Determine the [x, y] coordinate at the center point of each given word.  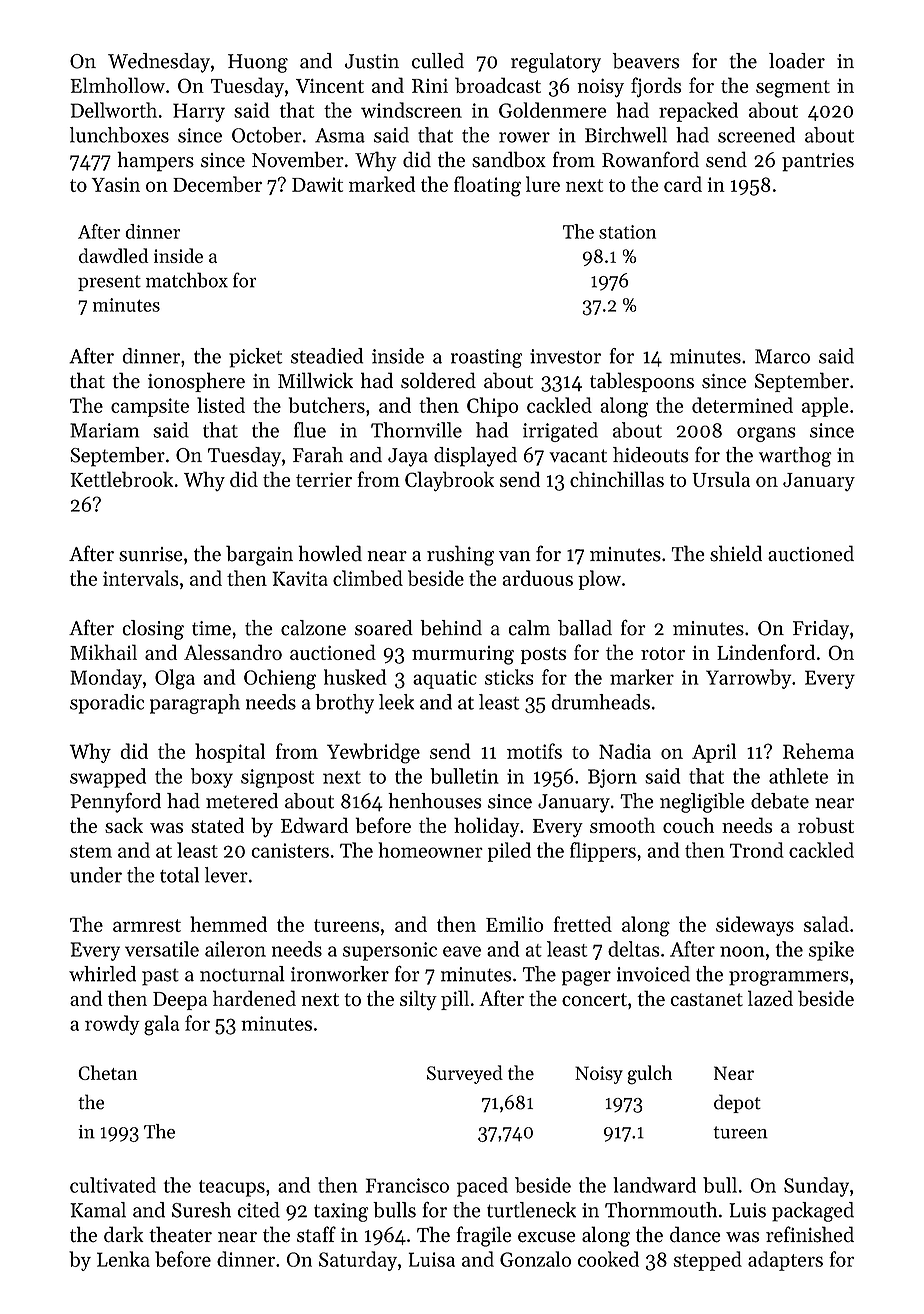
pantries [818, 162]
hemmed [228, 924]
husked [355, 677]
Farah [318, 455]
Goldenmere [552, 110]
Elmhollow [117, 85]
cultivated [113, 1185]
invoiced [653, 974]
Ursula [721, 479]
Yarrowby [749, 679]
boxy [212, 778]
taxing [341, 1212]
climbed [368, 578]
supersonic [390, 951]
